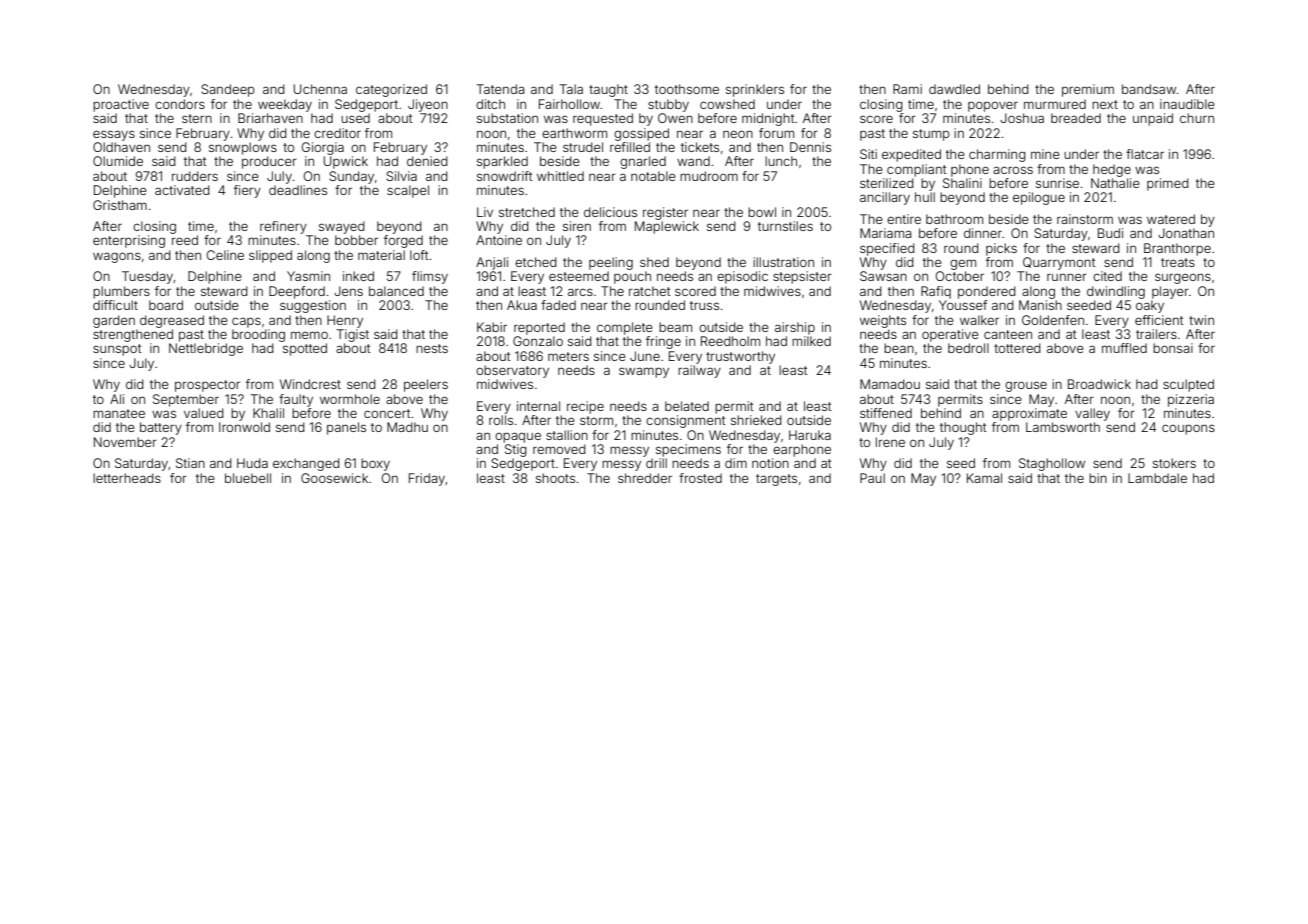 This screenshot has height=924, width=1308. I want to click on Goldenfen, so click(1053, 320).
